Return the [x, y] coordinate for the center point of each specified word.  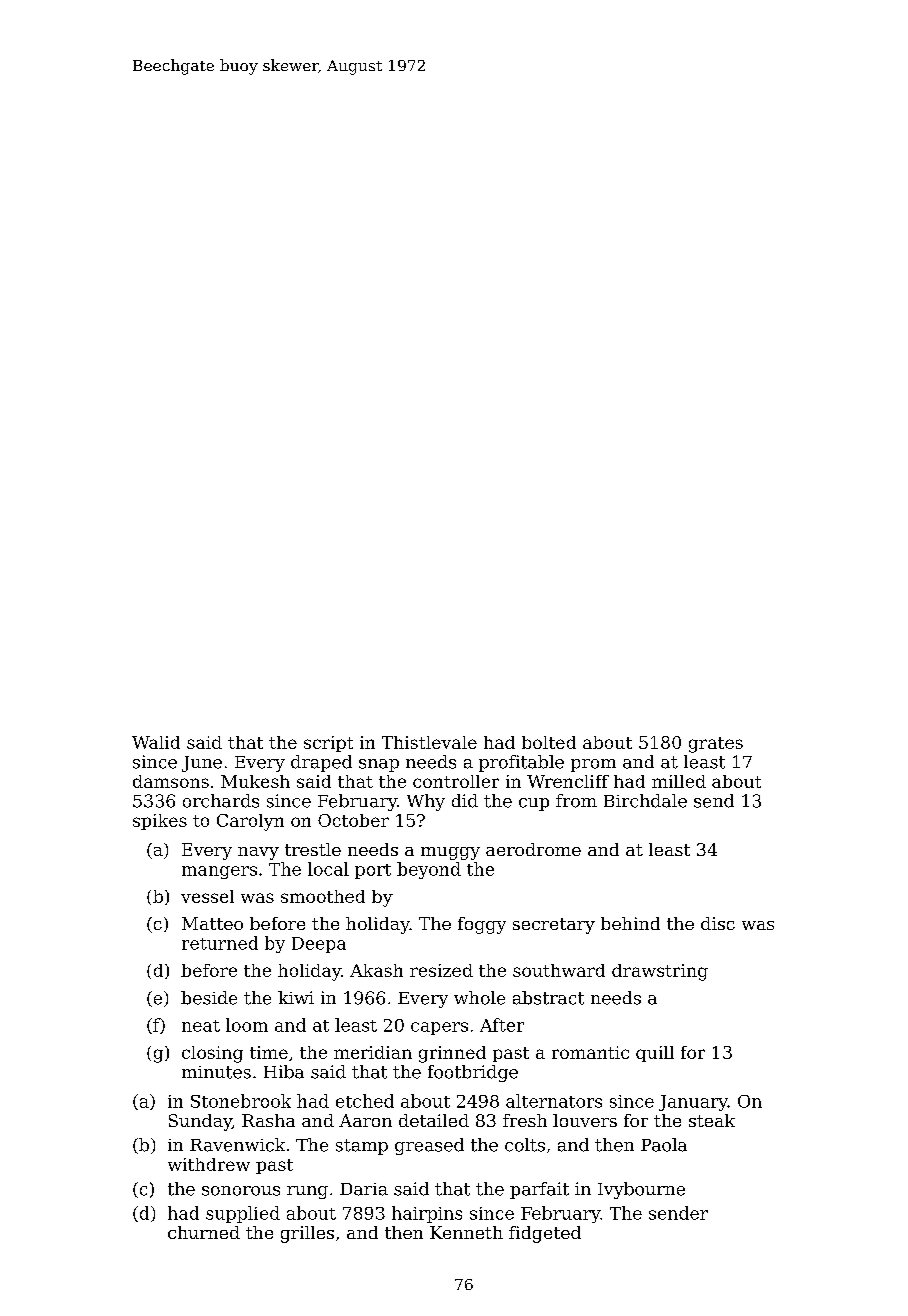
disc [718, 923]
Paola [664, 1145]
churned [204, 1232]
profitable [521, 763]
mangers [219, 872]
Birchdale [645, 801]
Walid [156, 742]
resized [441, 970]
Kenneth [466, 1232]
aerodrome [533, 849]
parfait [539, 1190]
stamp [362, 1147]
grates [716, 745]
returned [220, 943]
